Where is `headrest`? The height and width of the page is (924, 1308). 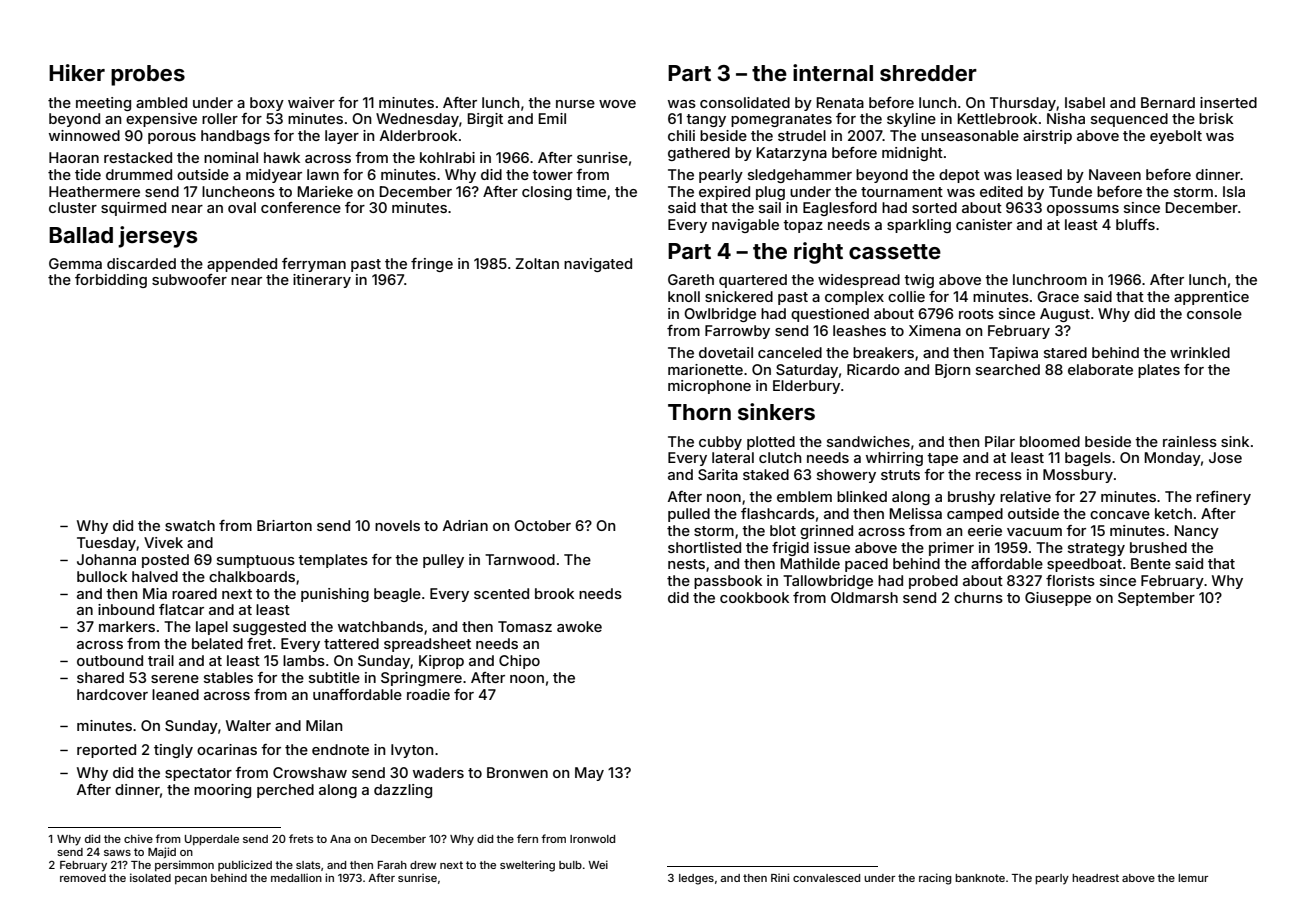 headrest is located at coordinates (1095, 878).
